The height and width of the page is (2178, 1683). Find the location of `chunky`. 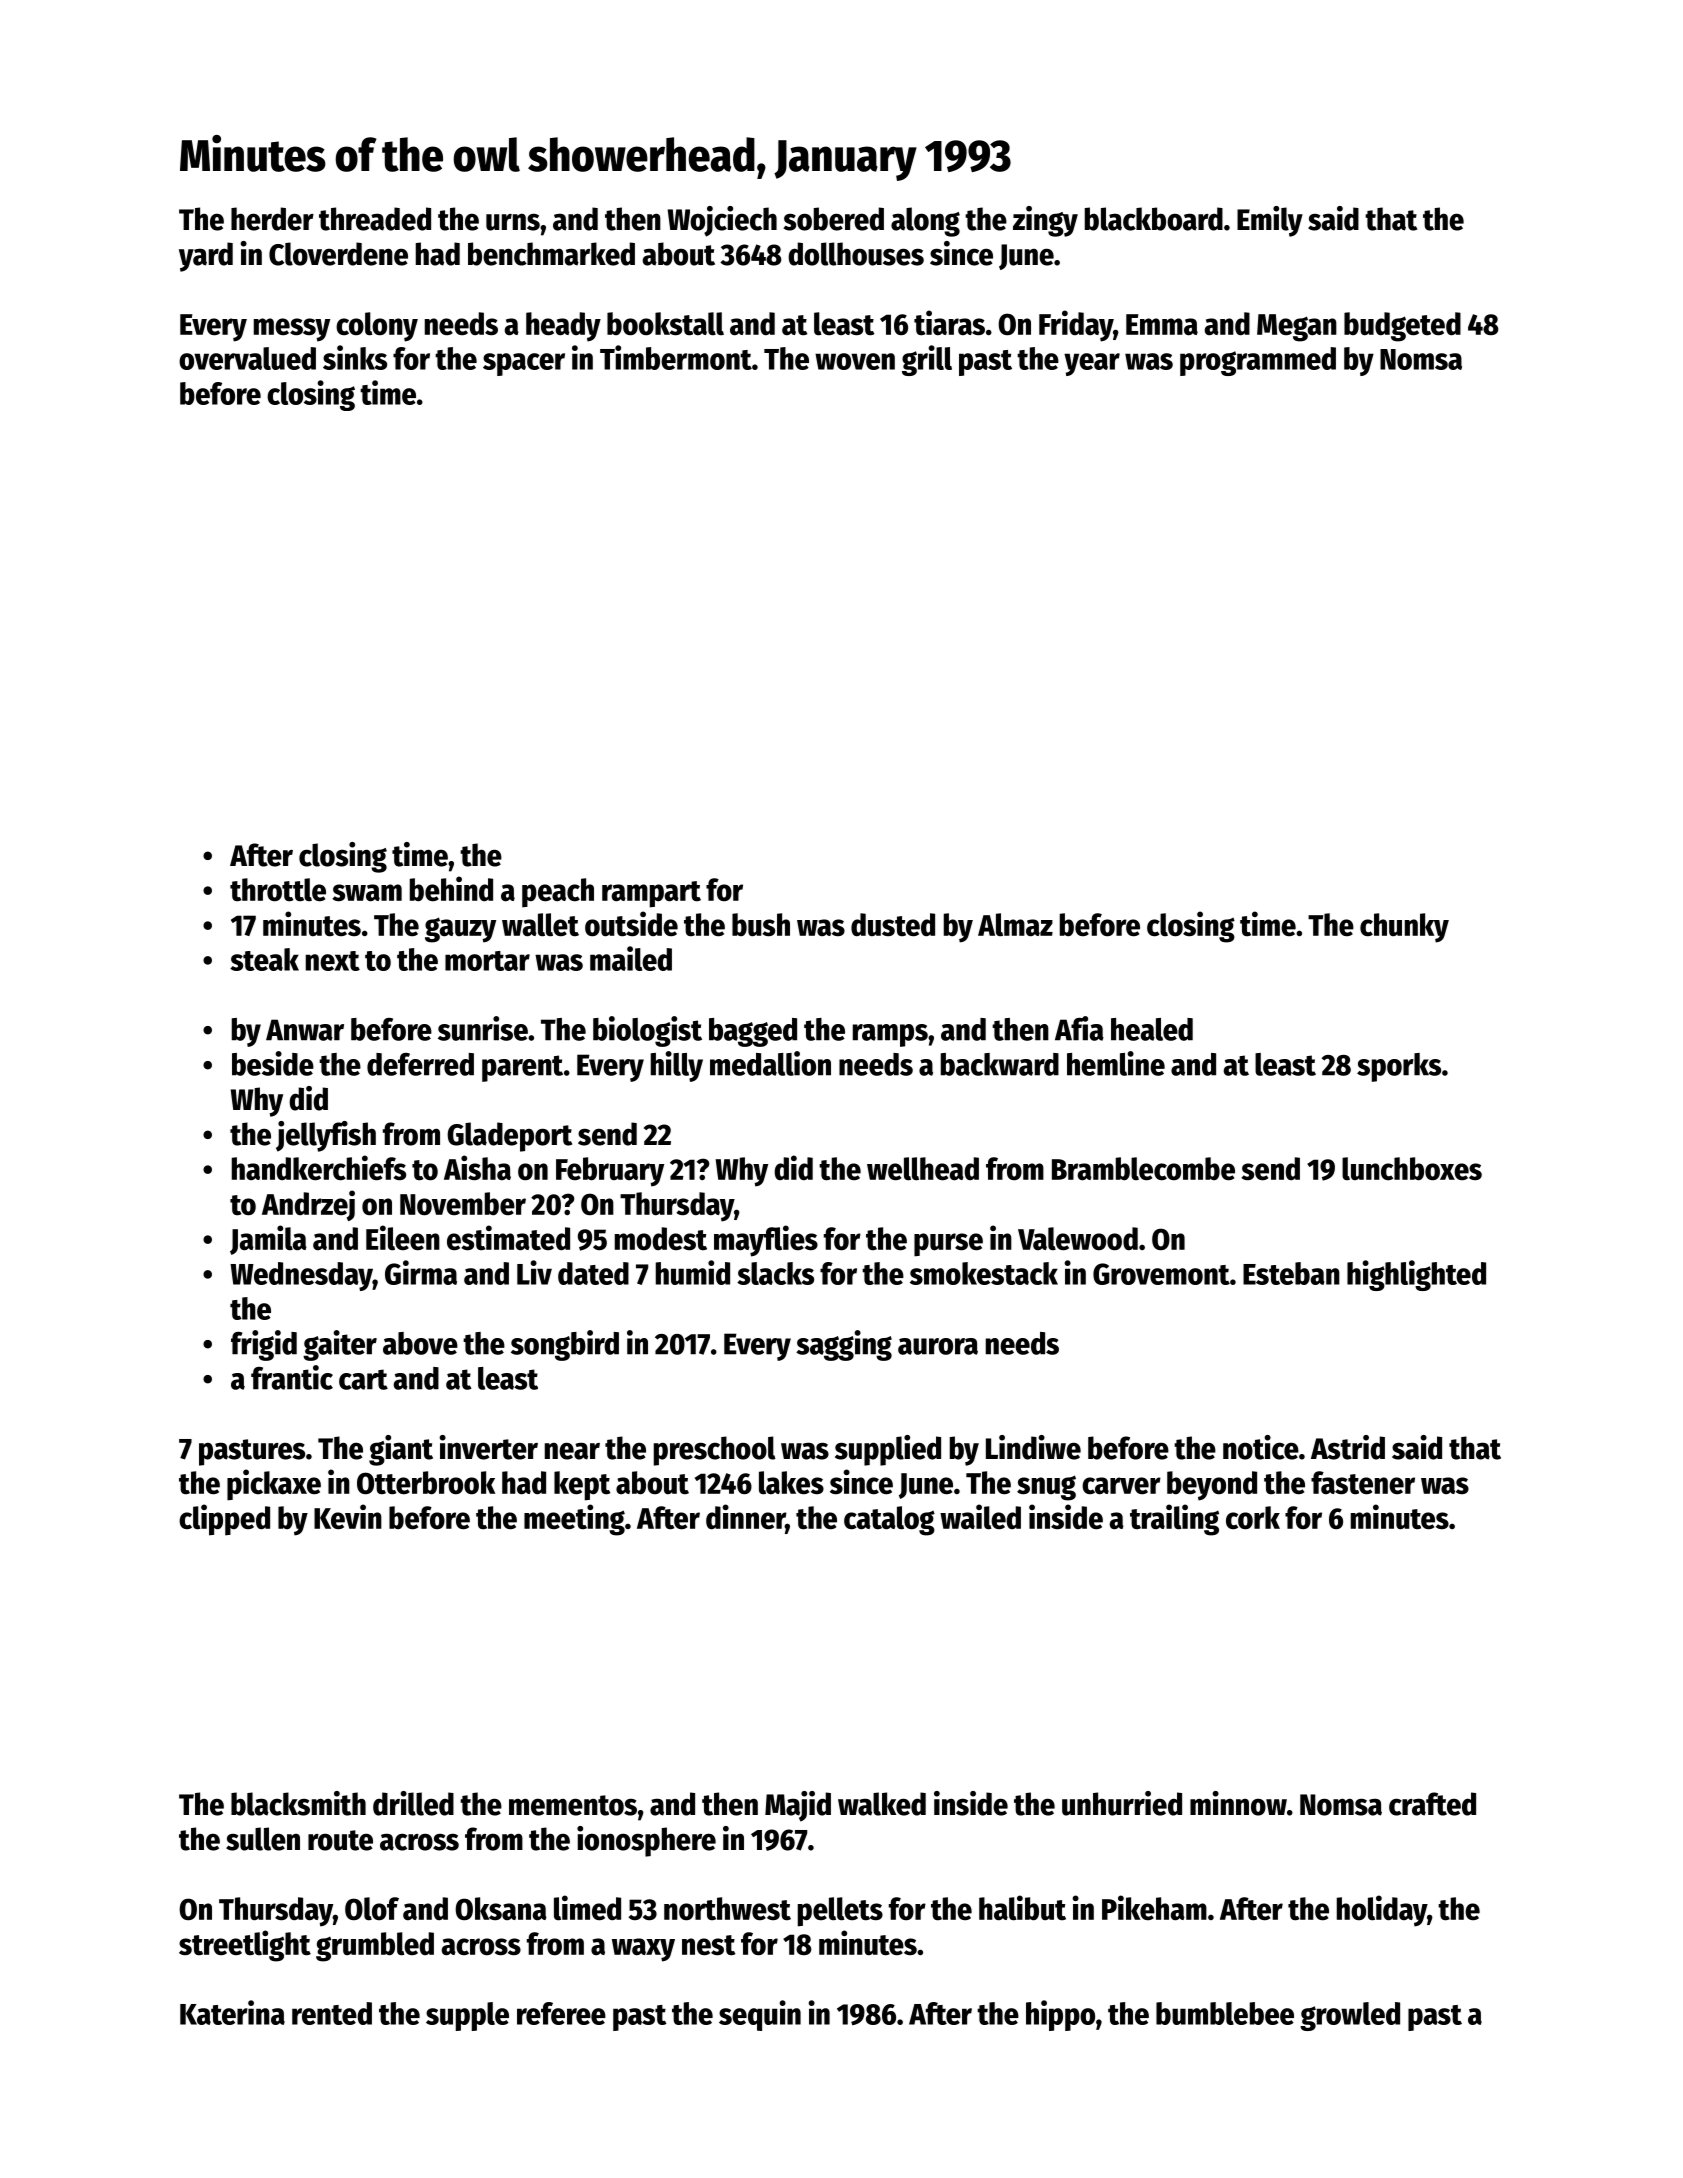

chunky is located at coordinates (1404, 928).
